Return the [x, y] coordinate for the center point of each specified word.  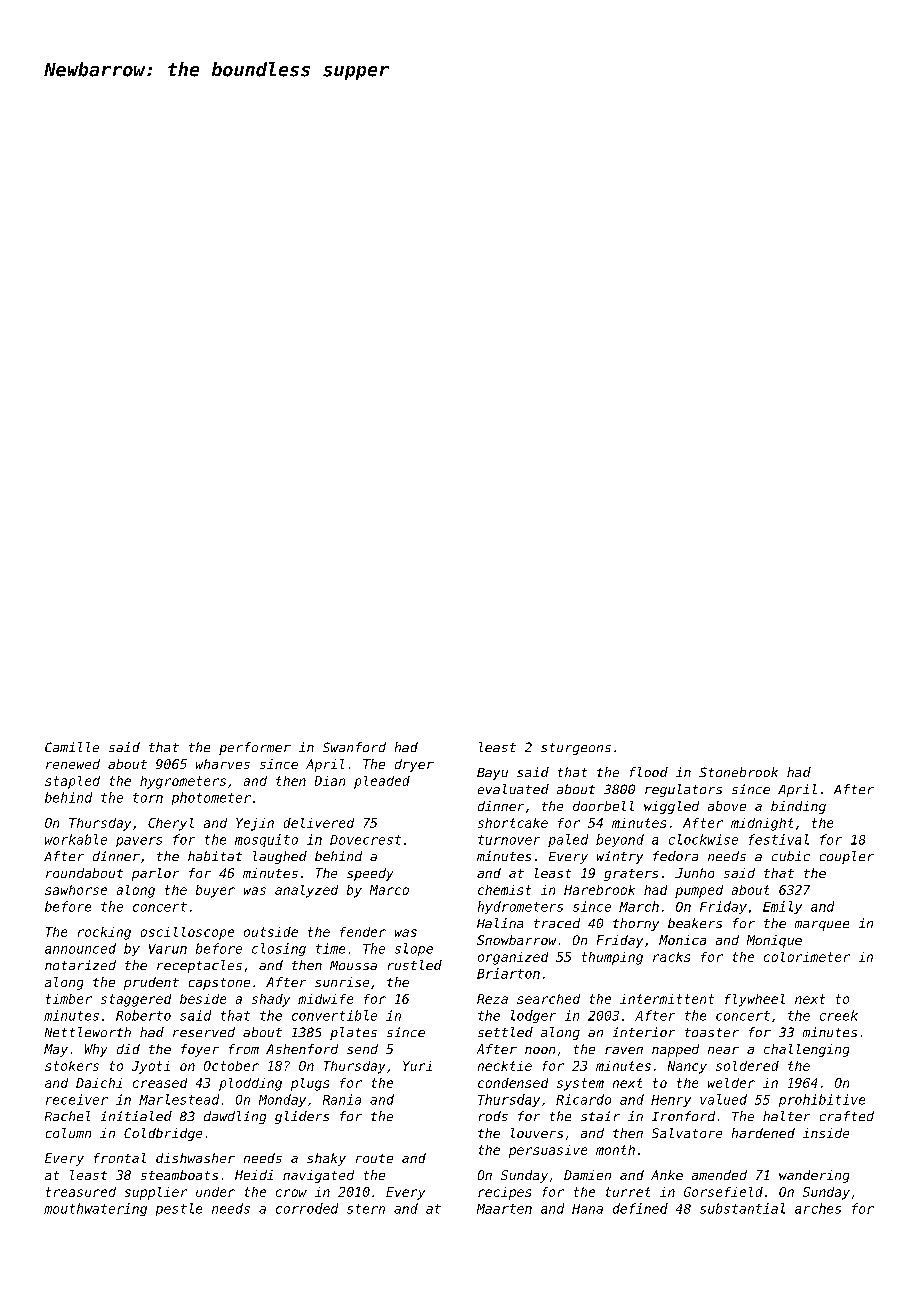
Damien [587, 1175]
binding [798, 807]
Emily [782, 907]
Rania [342, 1099]
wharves [223, 764]
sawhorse [76, 890]
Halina [500, 923]
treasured [81, 1192]
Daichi [99, 1083]
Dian [330, 781]
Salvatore [687, 1133]
